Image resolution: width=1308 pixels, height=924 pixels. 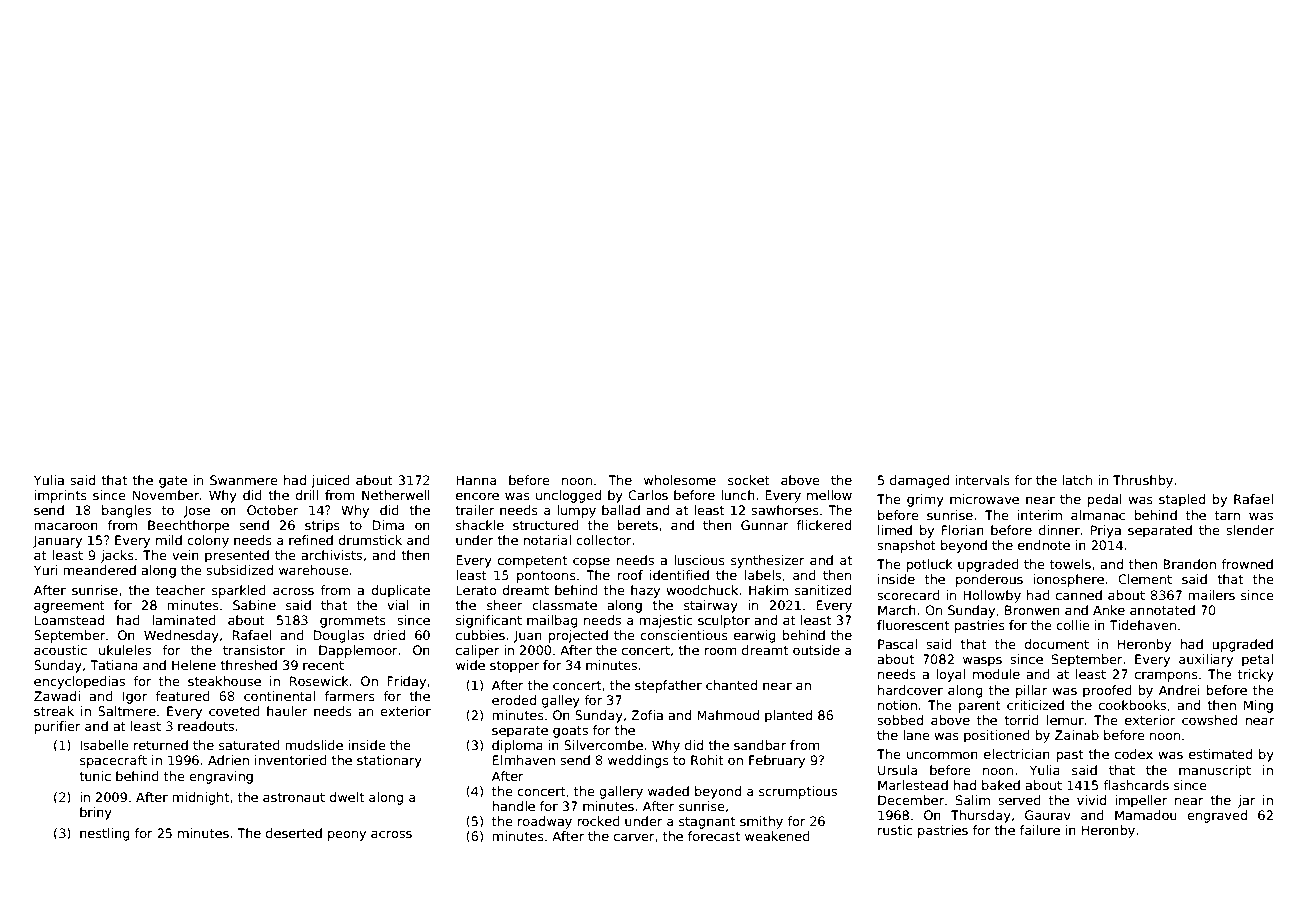 What do you see at coordinates (287, 711) in the document?
I see `hauler` at bounding box center [287, 711].
